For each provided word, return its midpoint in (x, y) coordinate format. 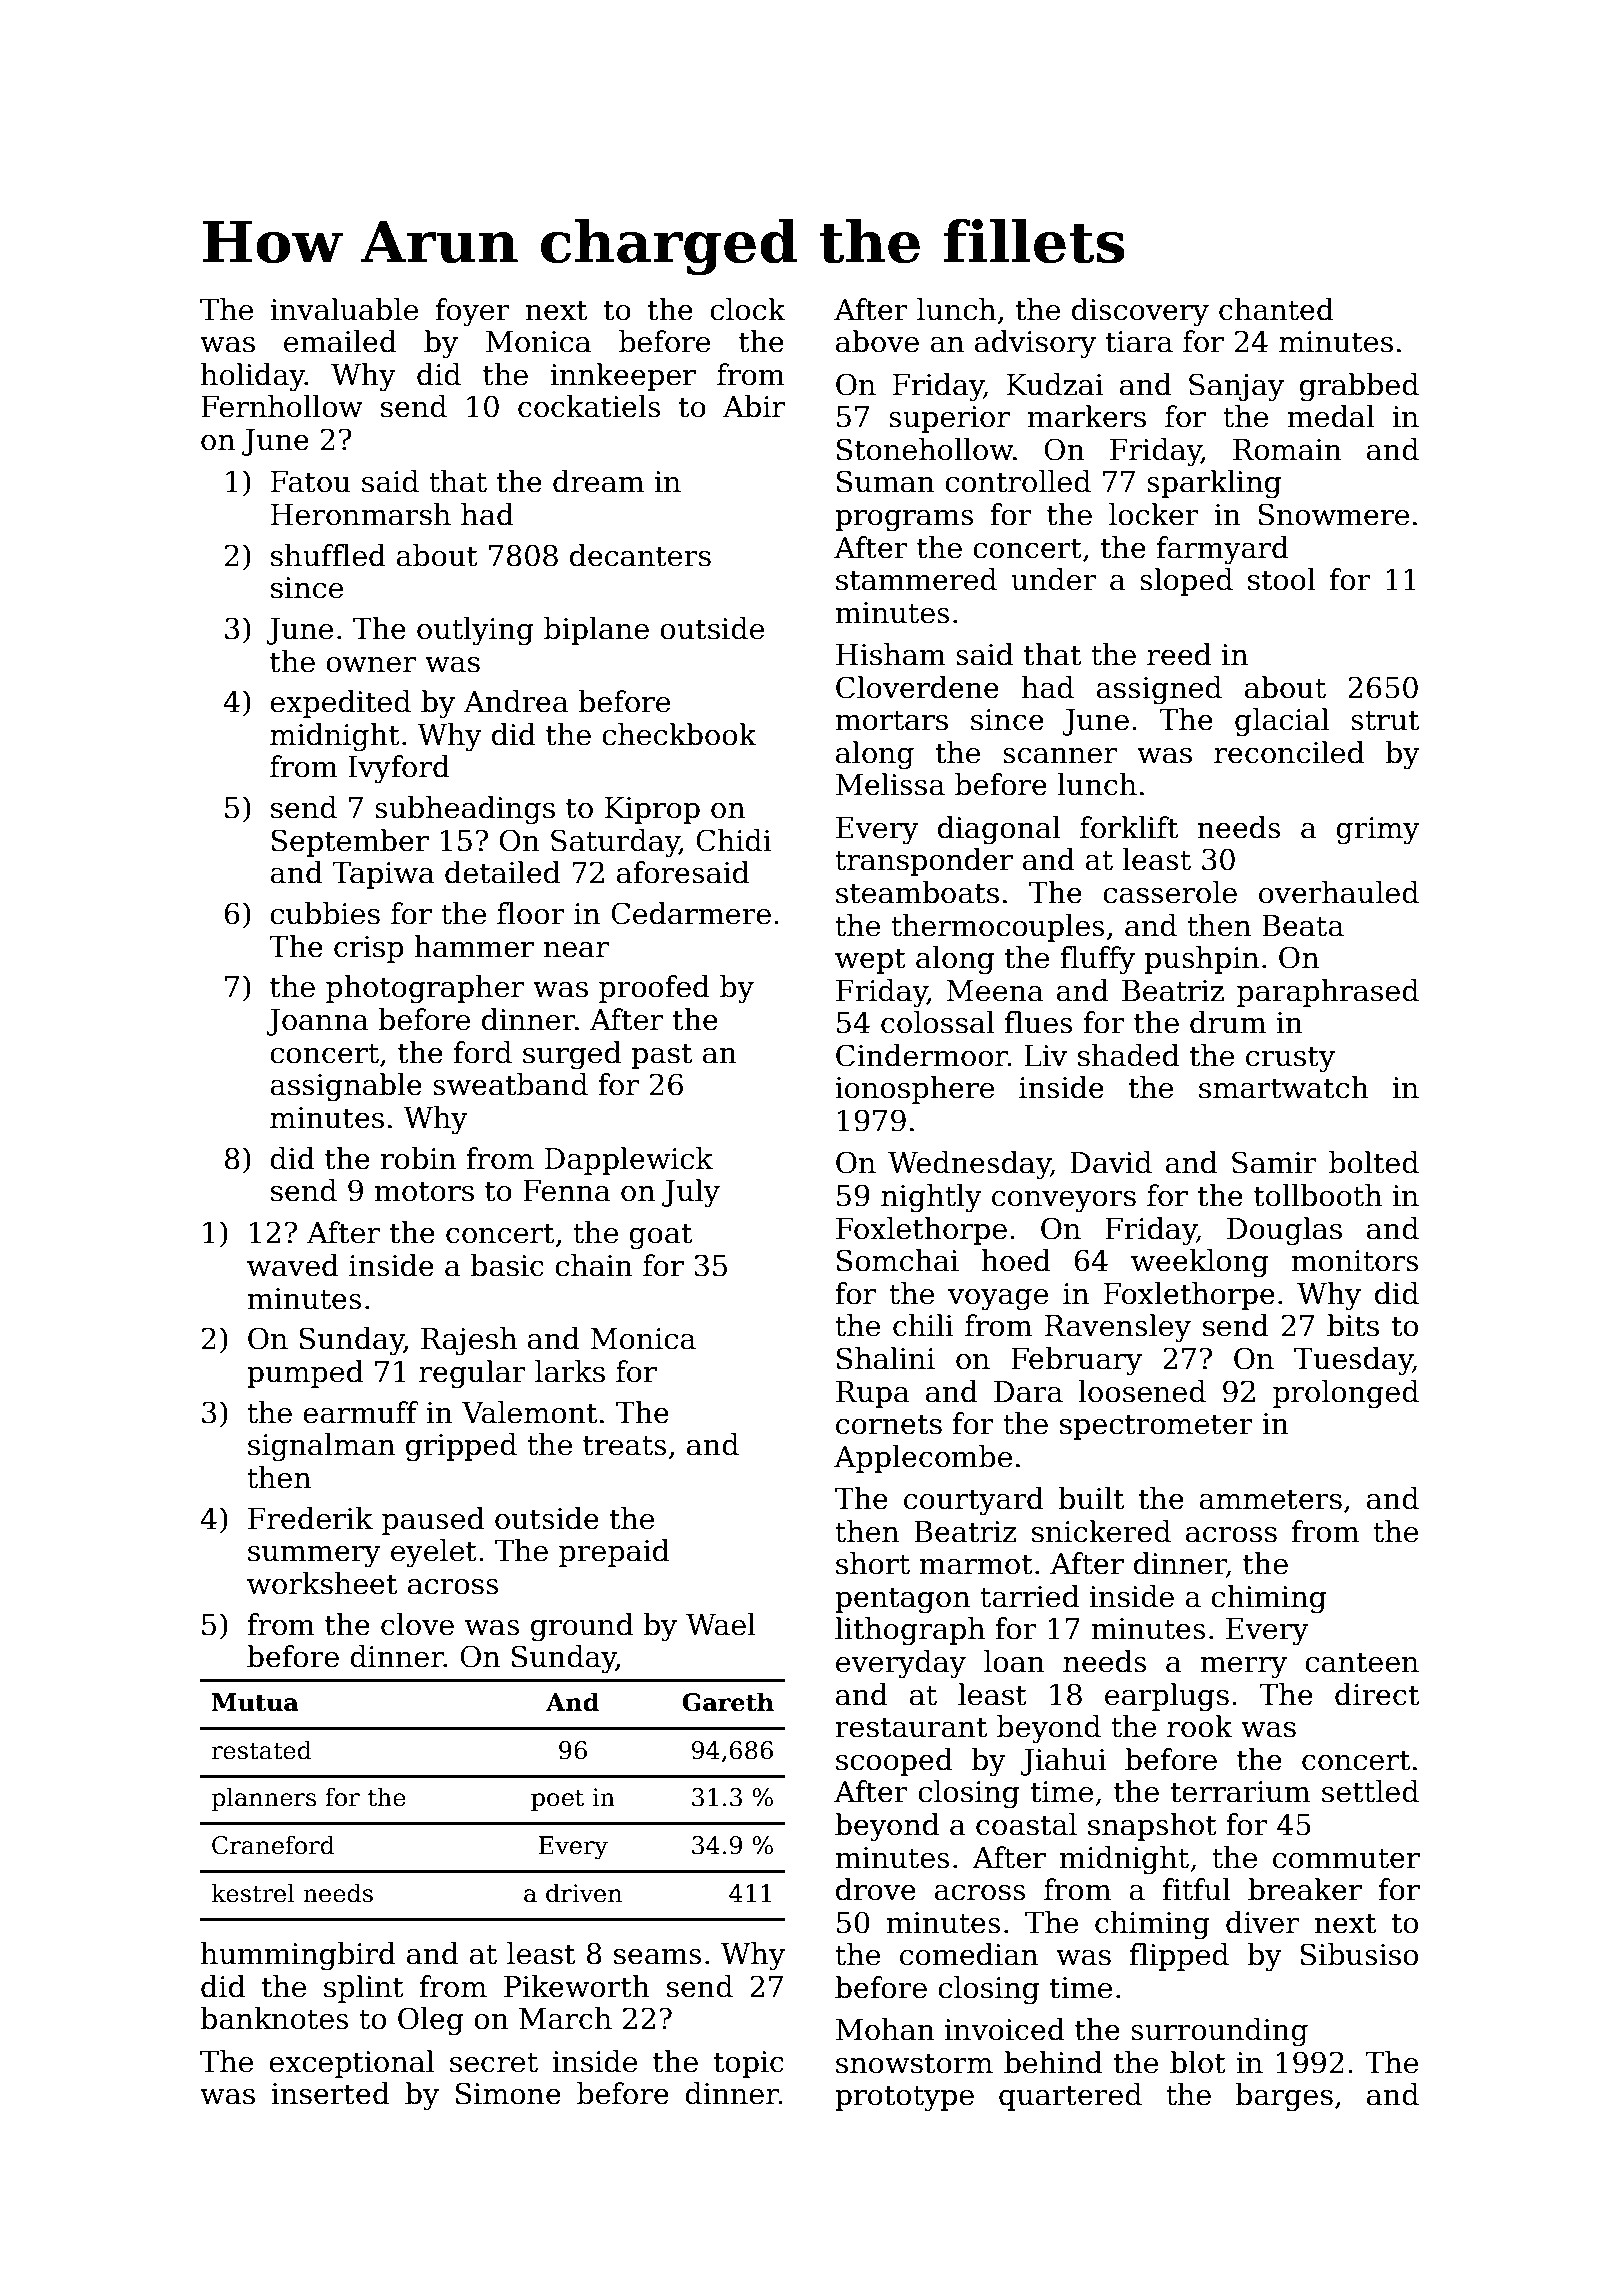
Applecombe (923, 1459)
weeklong (1200, 1263)
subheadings (465, 810)
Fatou (311, 482)
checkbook (679, 734)
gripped (461, 1447)
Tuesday (1353, 1361)
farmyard (1223, 550)
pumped (305, 1374)
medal (1331, 416)
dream (598, 481)
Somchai (898, 1260)
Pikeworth (577, 1986)
